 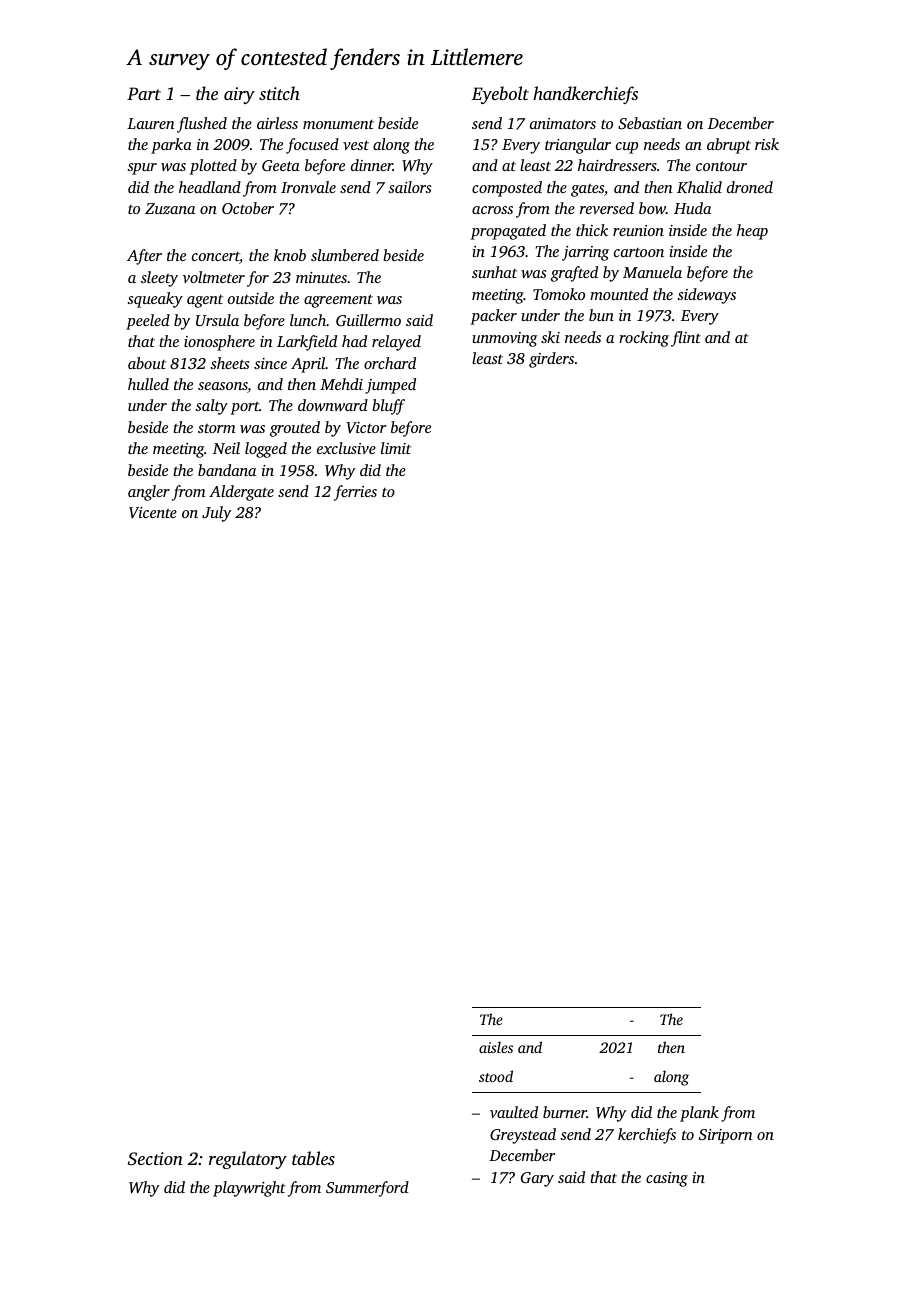 I want to click on Guillermo, so click(x=368, y=320).
